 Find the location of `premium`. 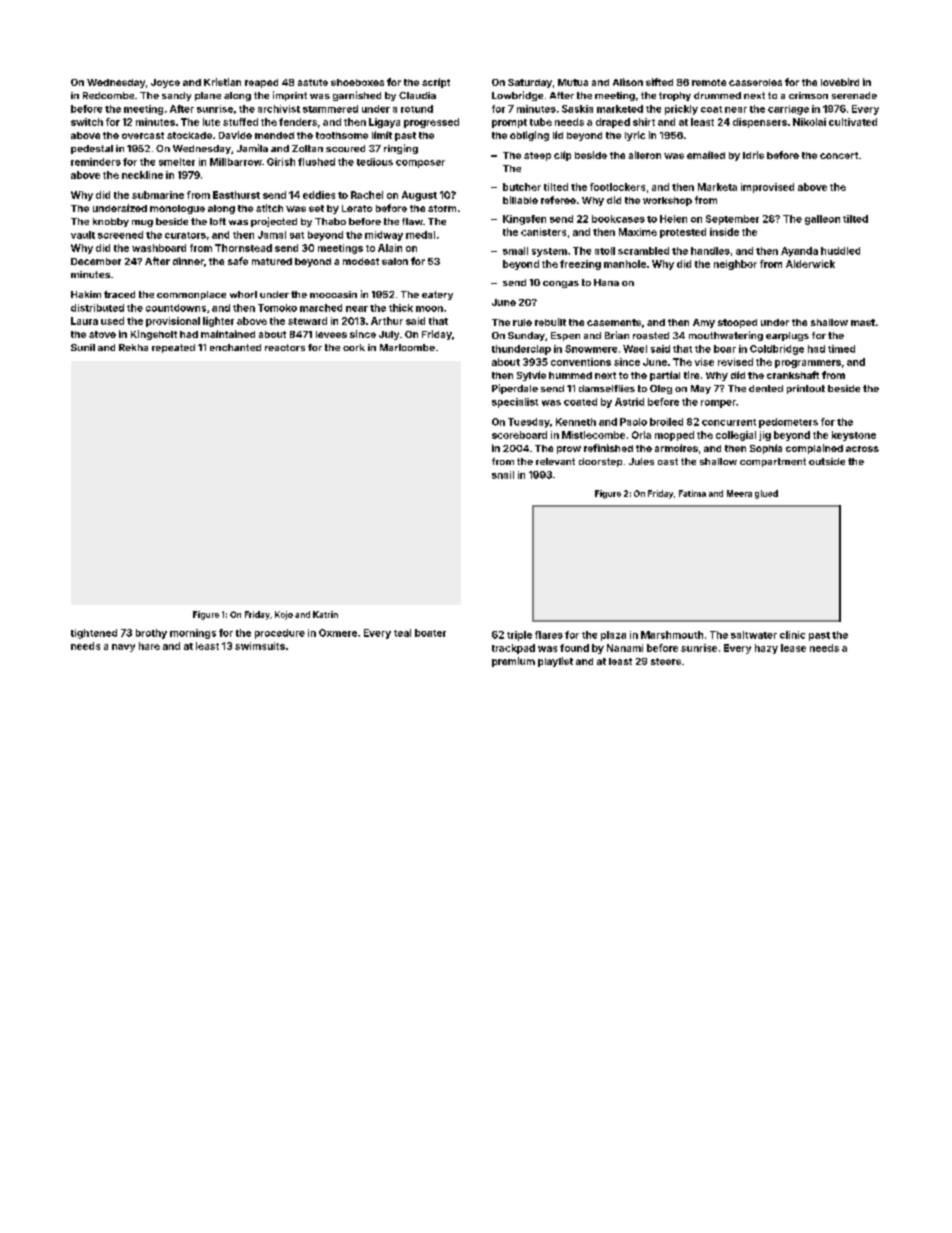

premium is located at coordinates (513, 662).
